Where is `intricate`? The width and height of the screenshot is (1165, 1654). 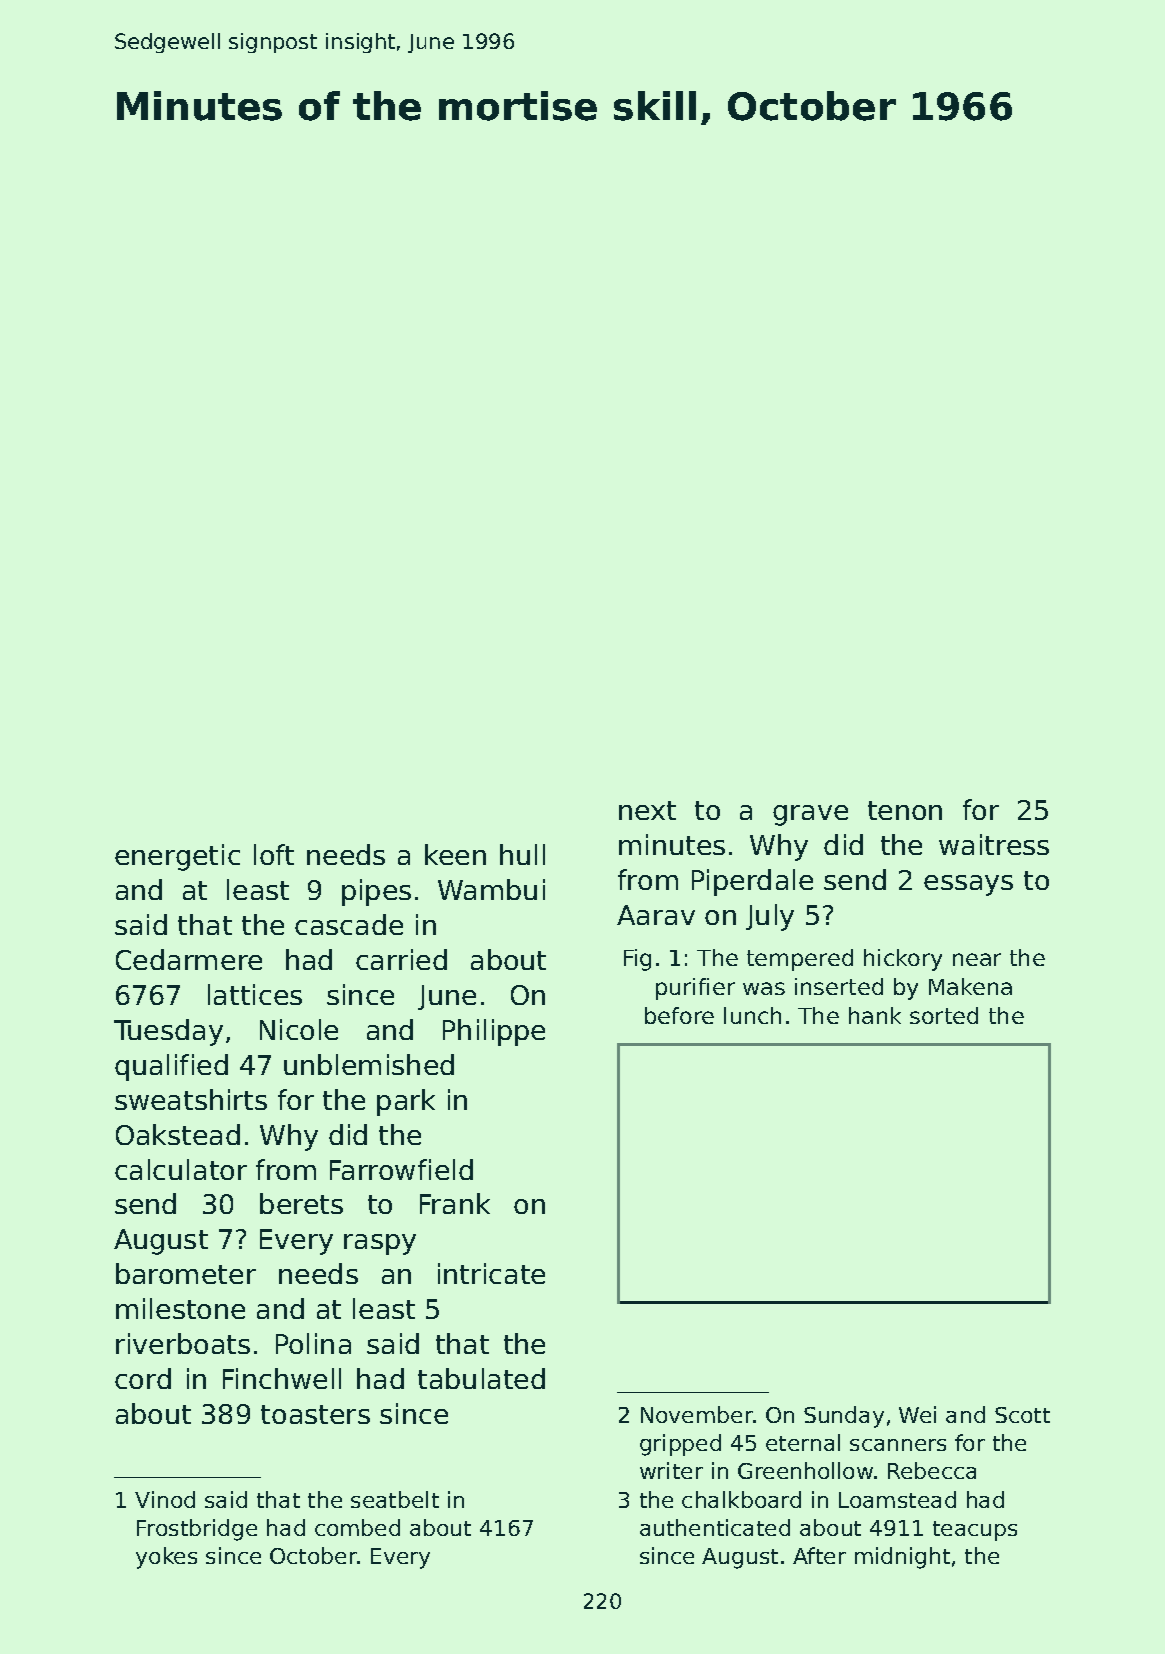
intricate is located at coordinates (491, 1273).
